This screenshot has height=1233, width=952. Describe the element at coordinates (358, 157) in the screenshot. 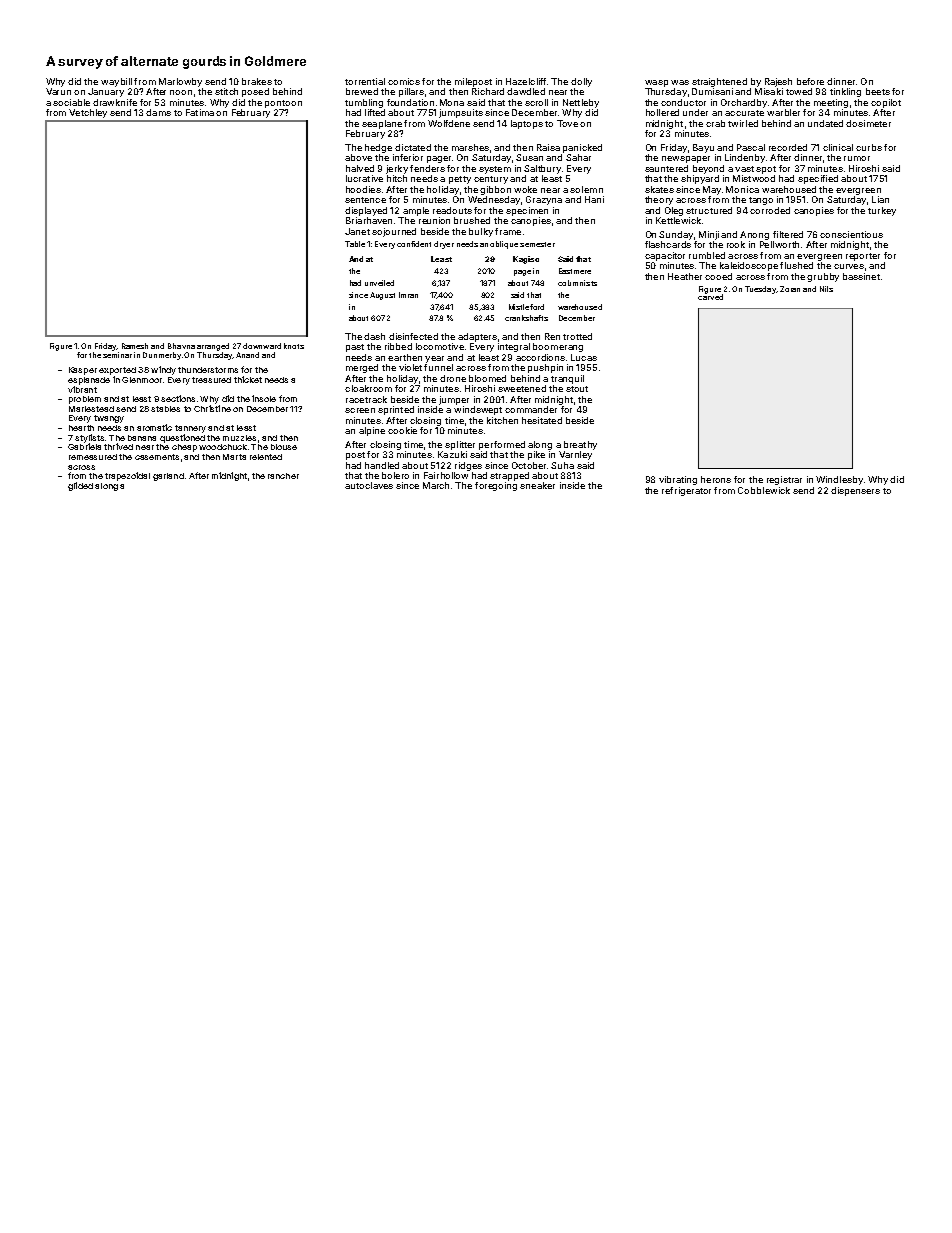

I see `above` at that location.
